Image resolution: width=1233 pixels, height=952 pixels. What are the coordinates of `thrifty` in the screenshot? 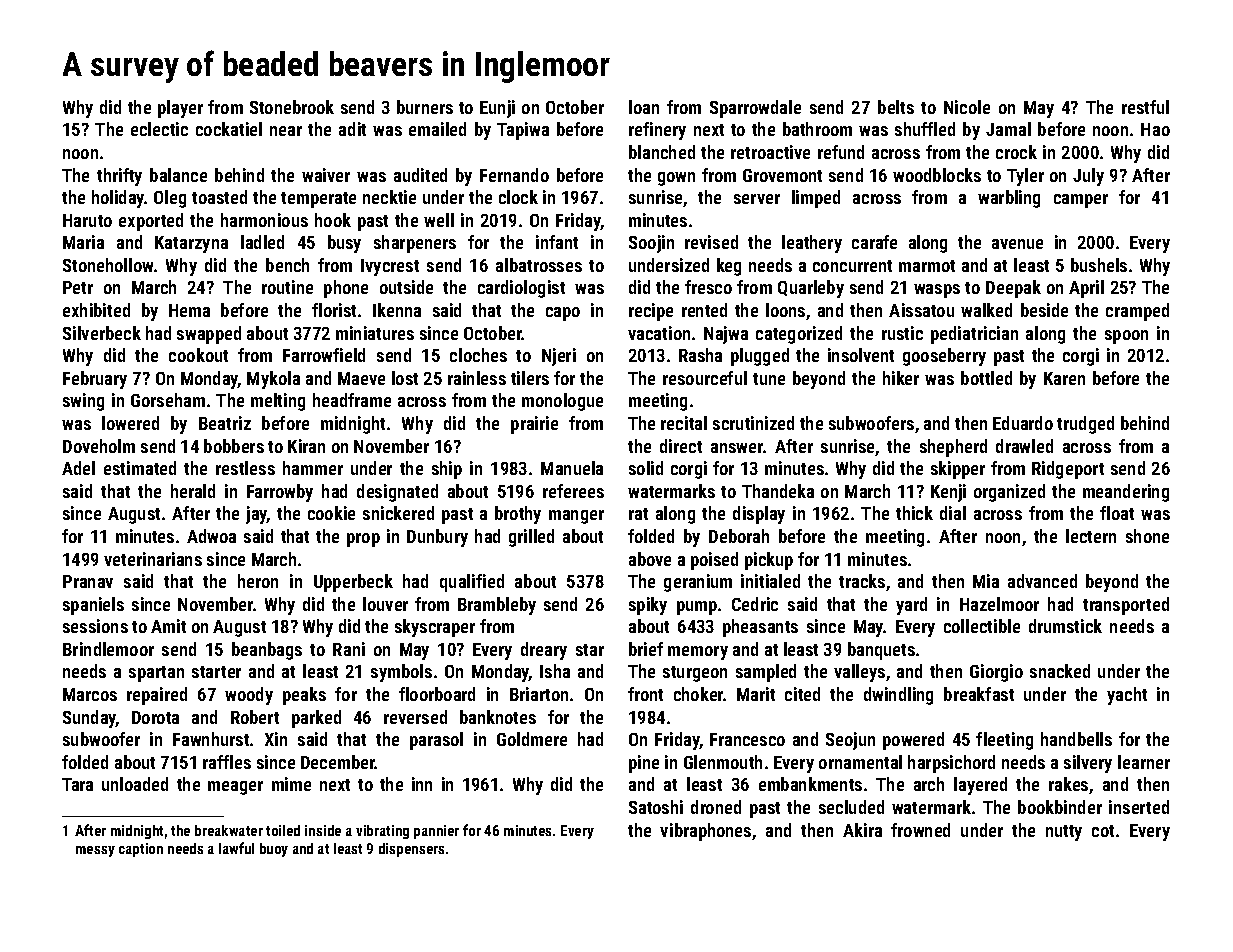 It's located at (119, 177).
